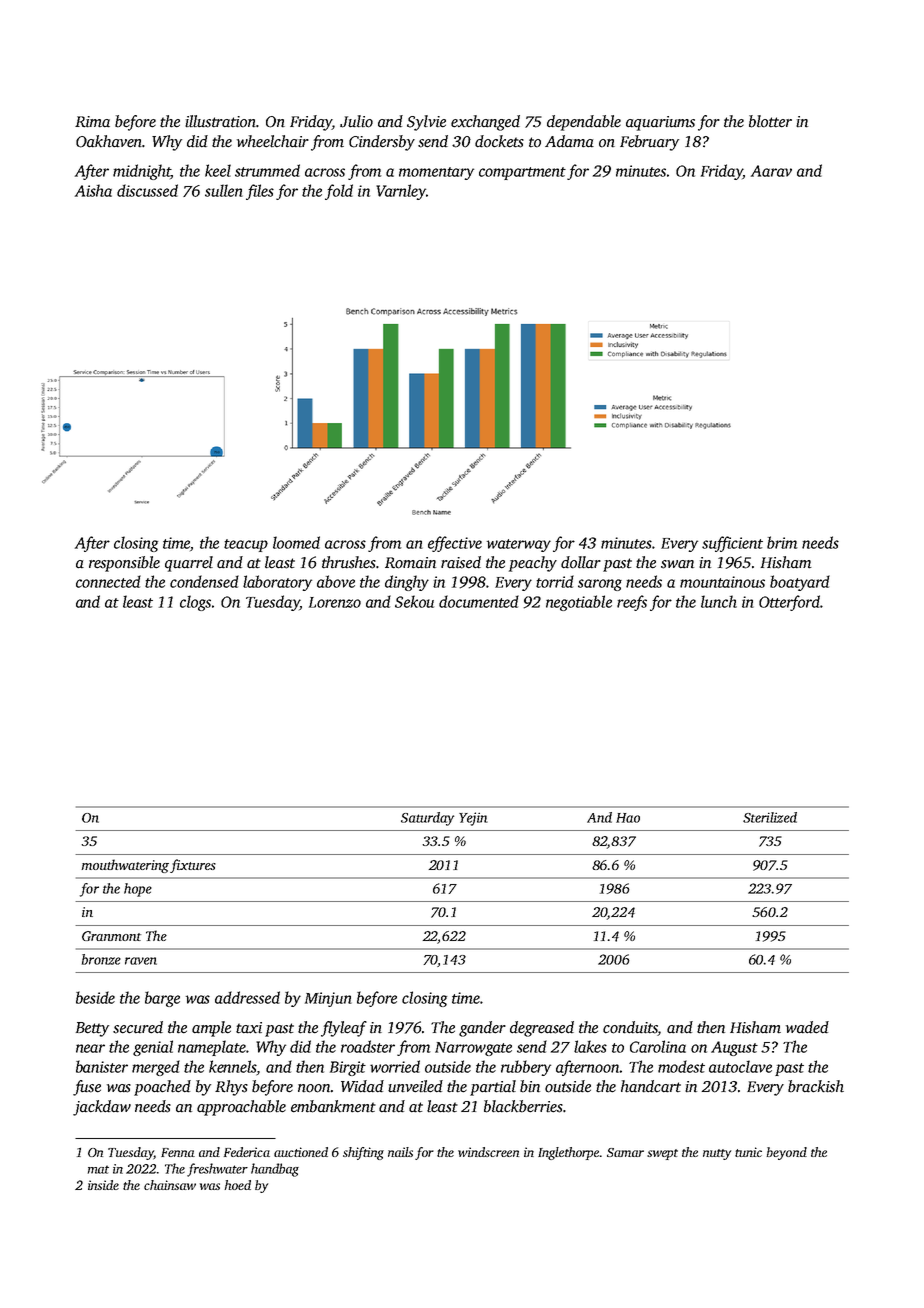 Image resolution: width=924 pixels, height=1308 pixels. I want to click on blotter, so click(770, 121).
